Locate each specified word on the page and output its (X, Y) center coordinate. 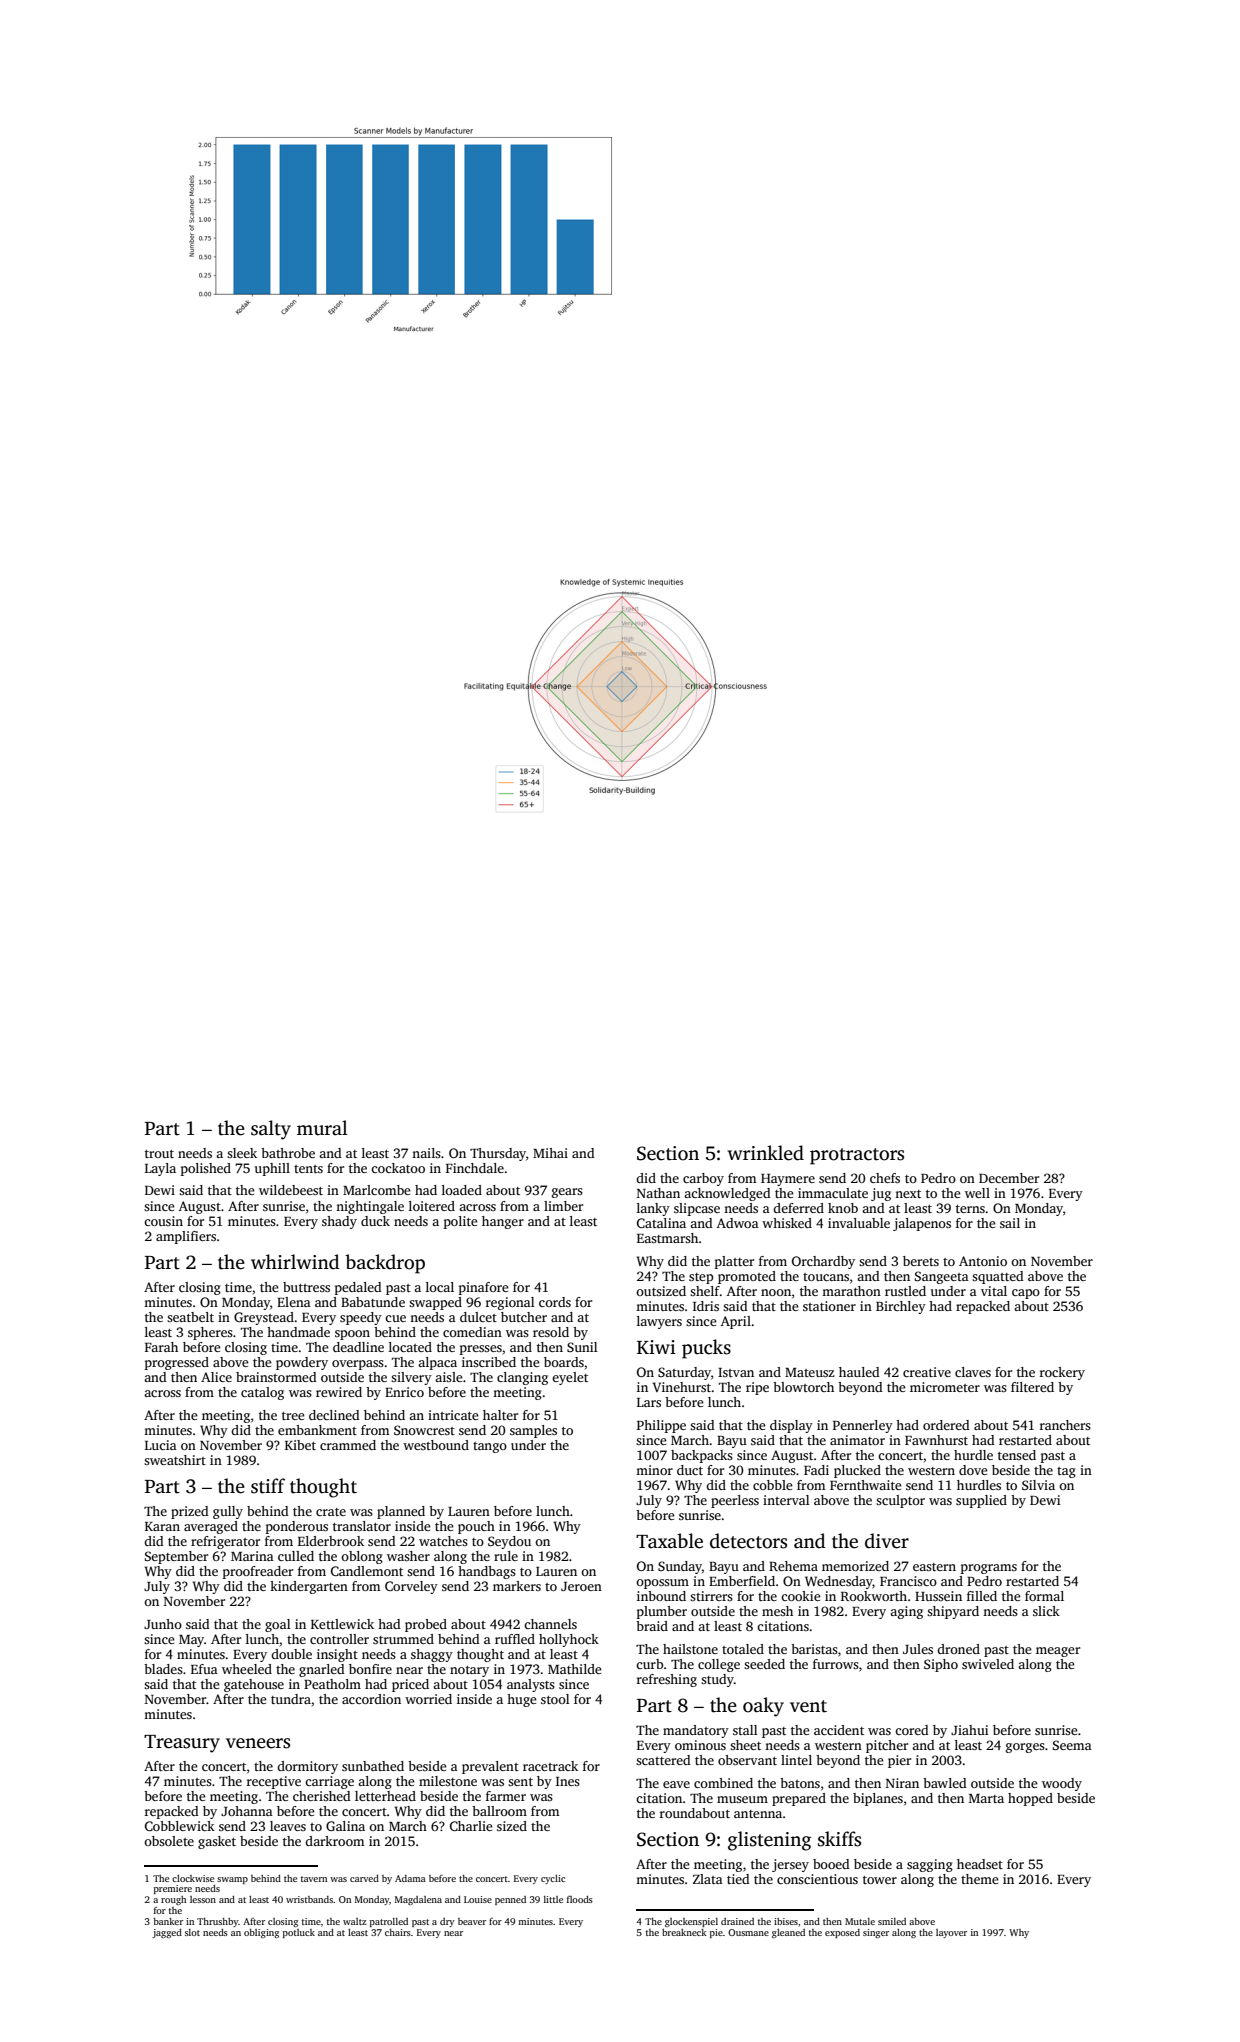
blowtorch (803, 1387)
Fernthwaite (866, 1485)
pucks (706, 1349)
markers (517, 1586)
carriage (329, 1782)
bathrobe (288, 1153)
